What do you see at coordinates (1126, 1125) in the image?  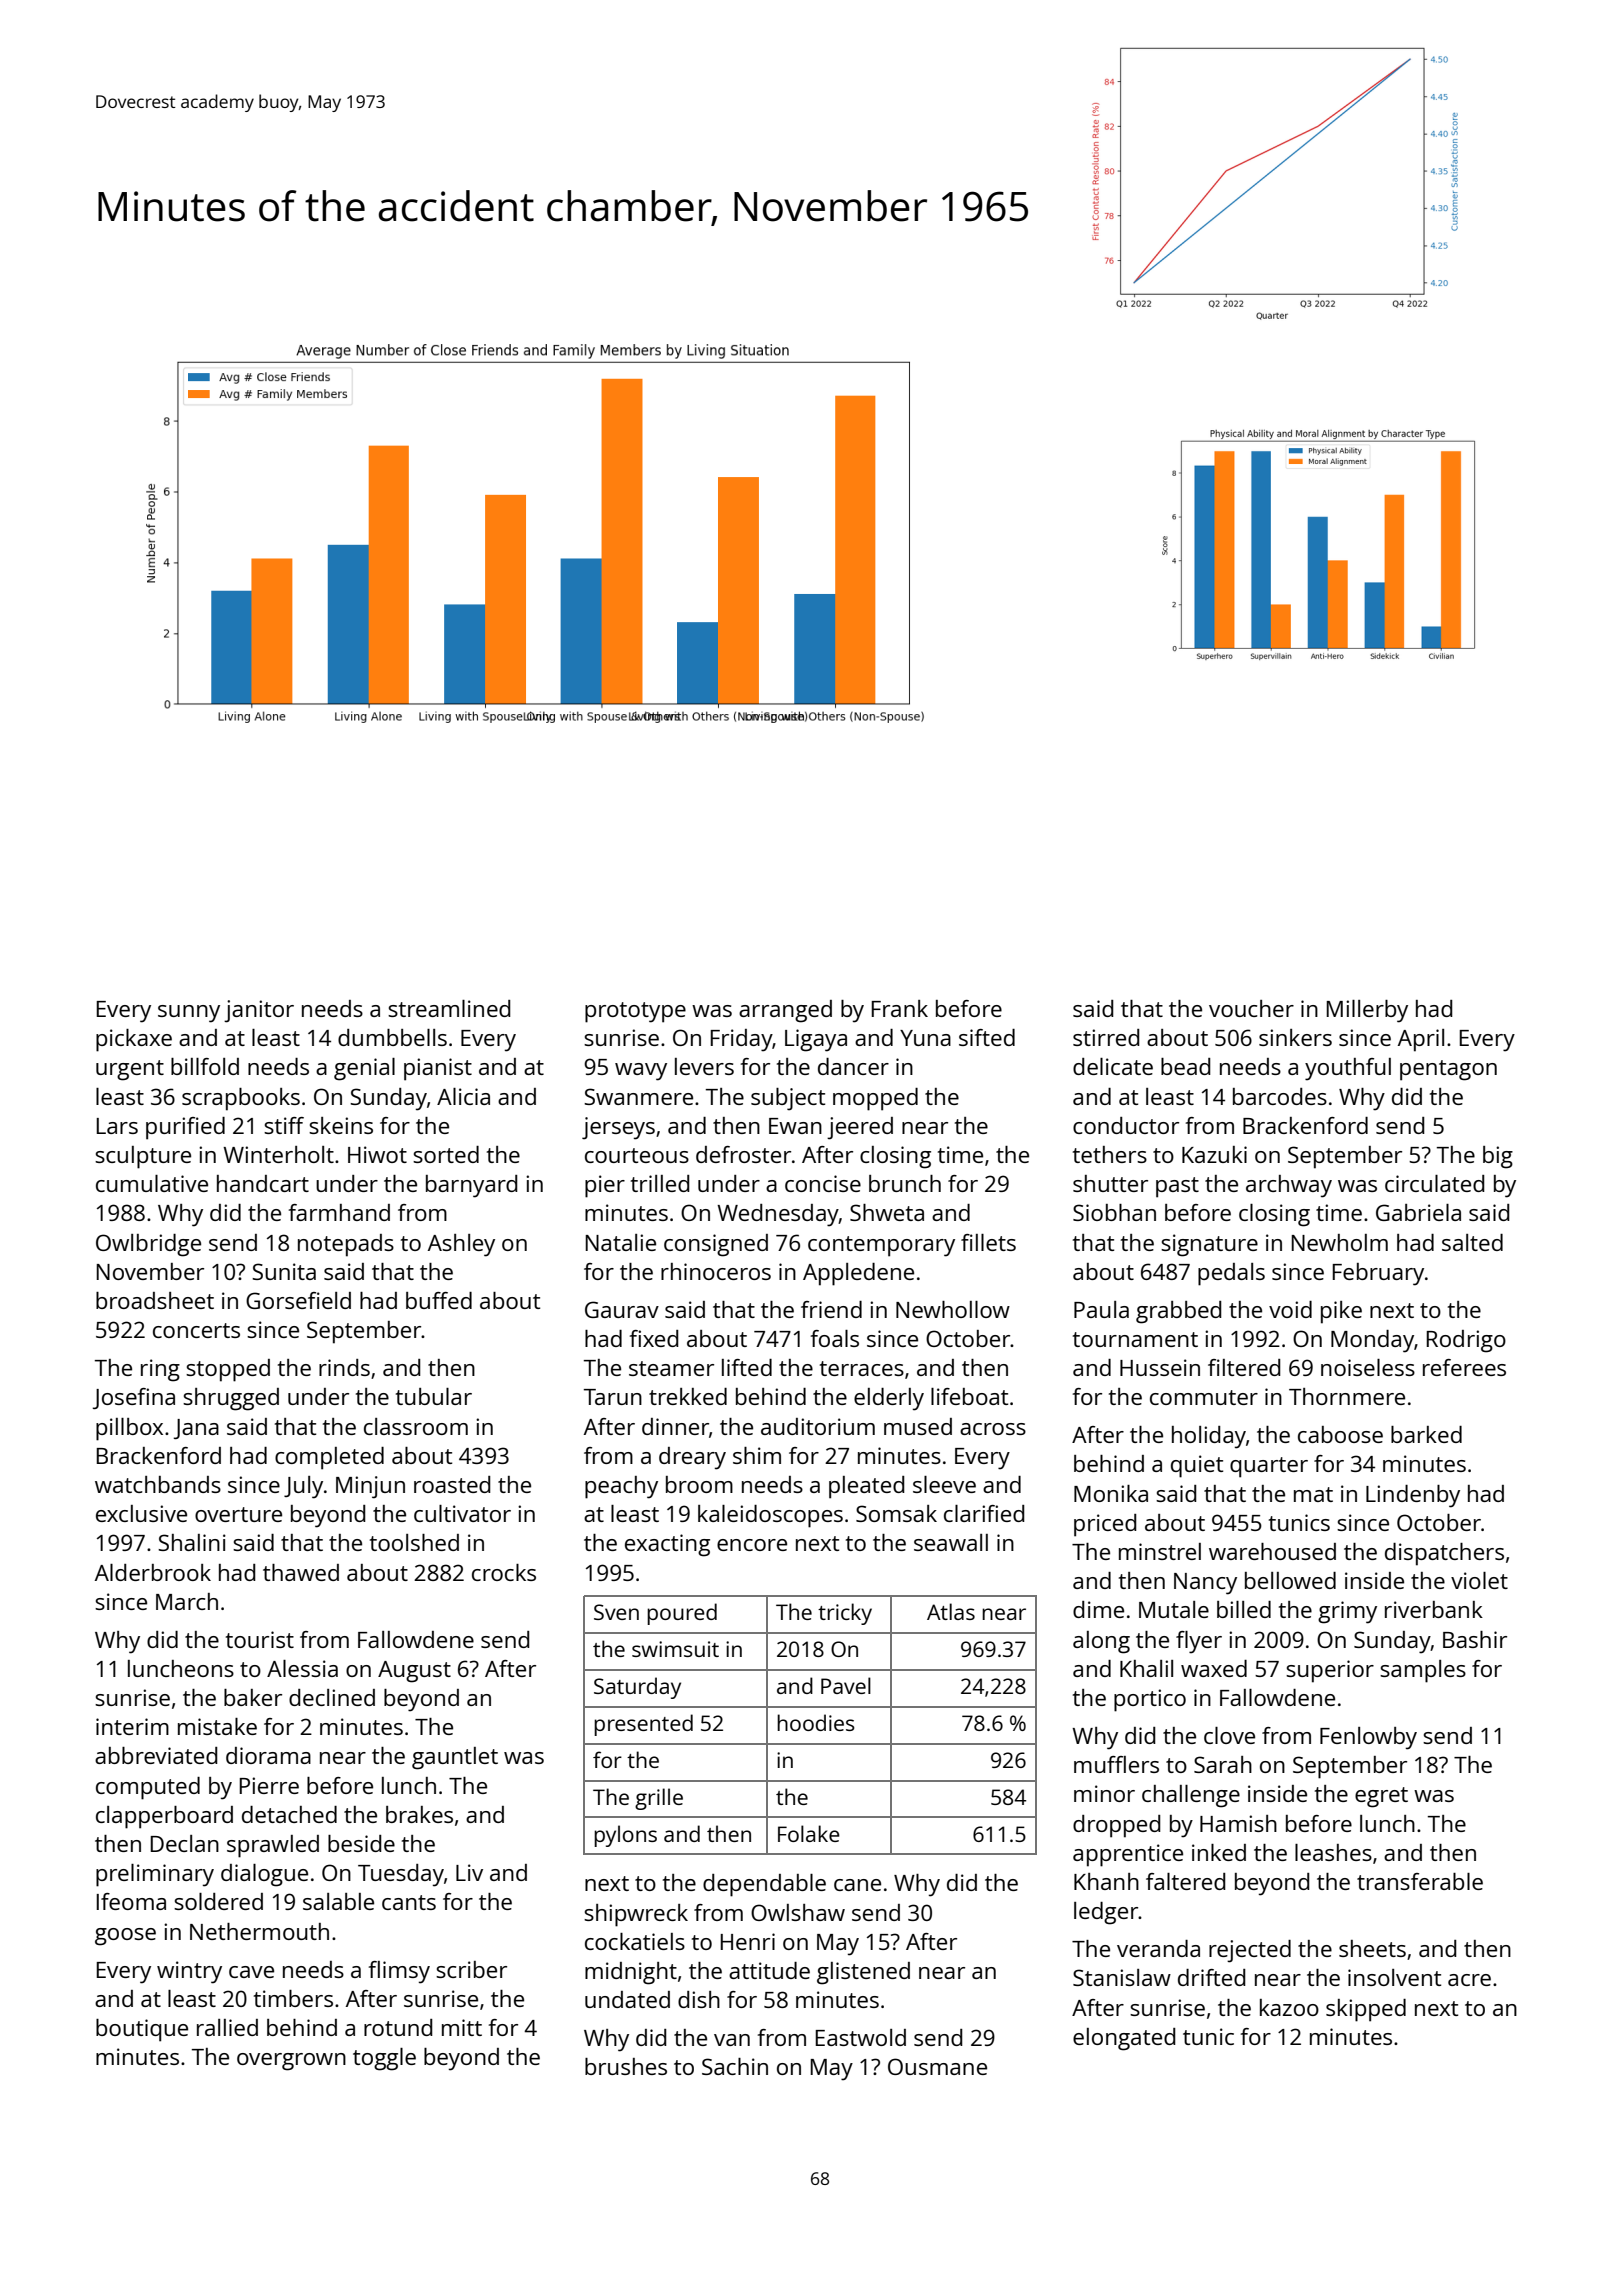 I see `conductor` at bounding box center [1126, 1125].
